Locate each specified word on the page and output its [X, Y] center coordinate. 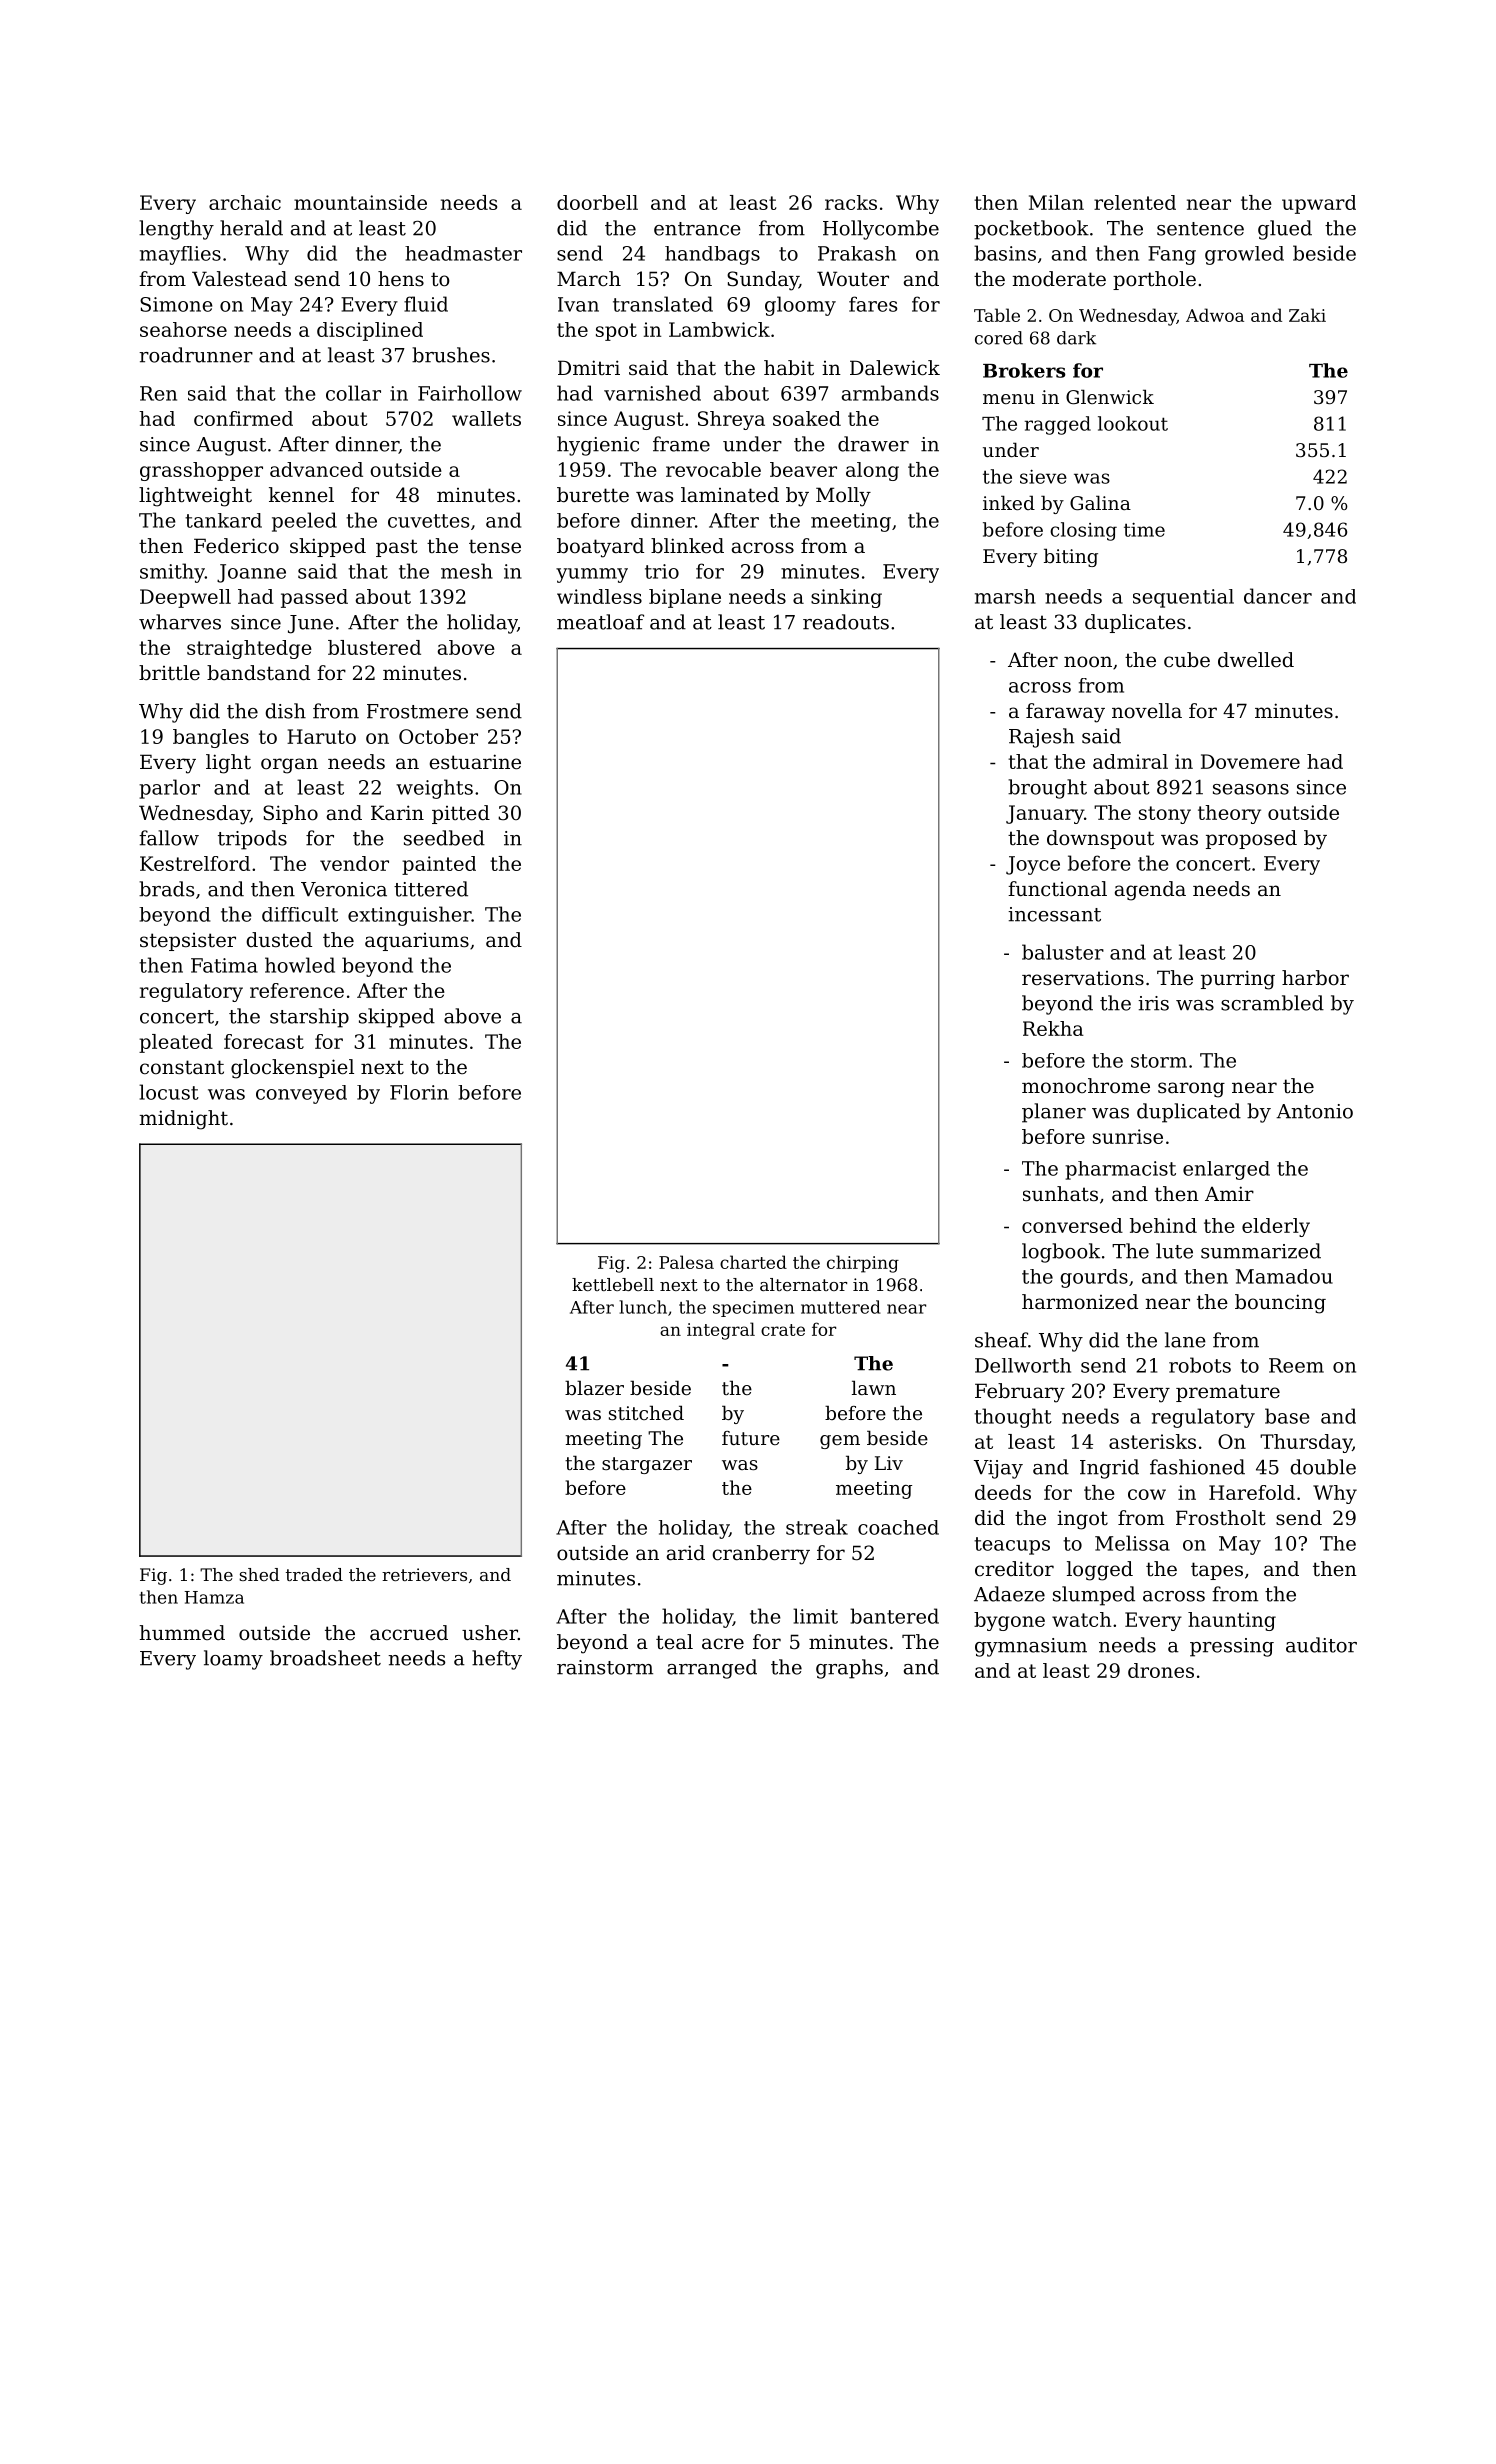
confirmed [243, 418]
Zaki [1307, 315]
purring [1238, 980]
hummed [182, 1632]
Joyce [1033, 865]
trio [662, 571]
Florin [419, 1092]
